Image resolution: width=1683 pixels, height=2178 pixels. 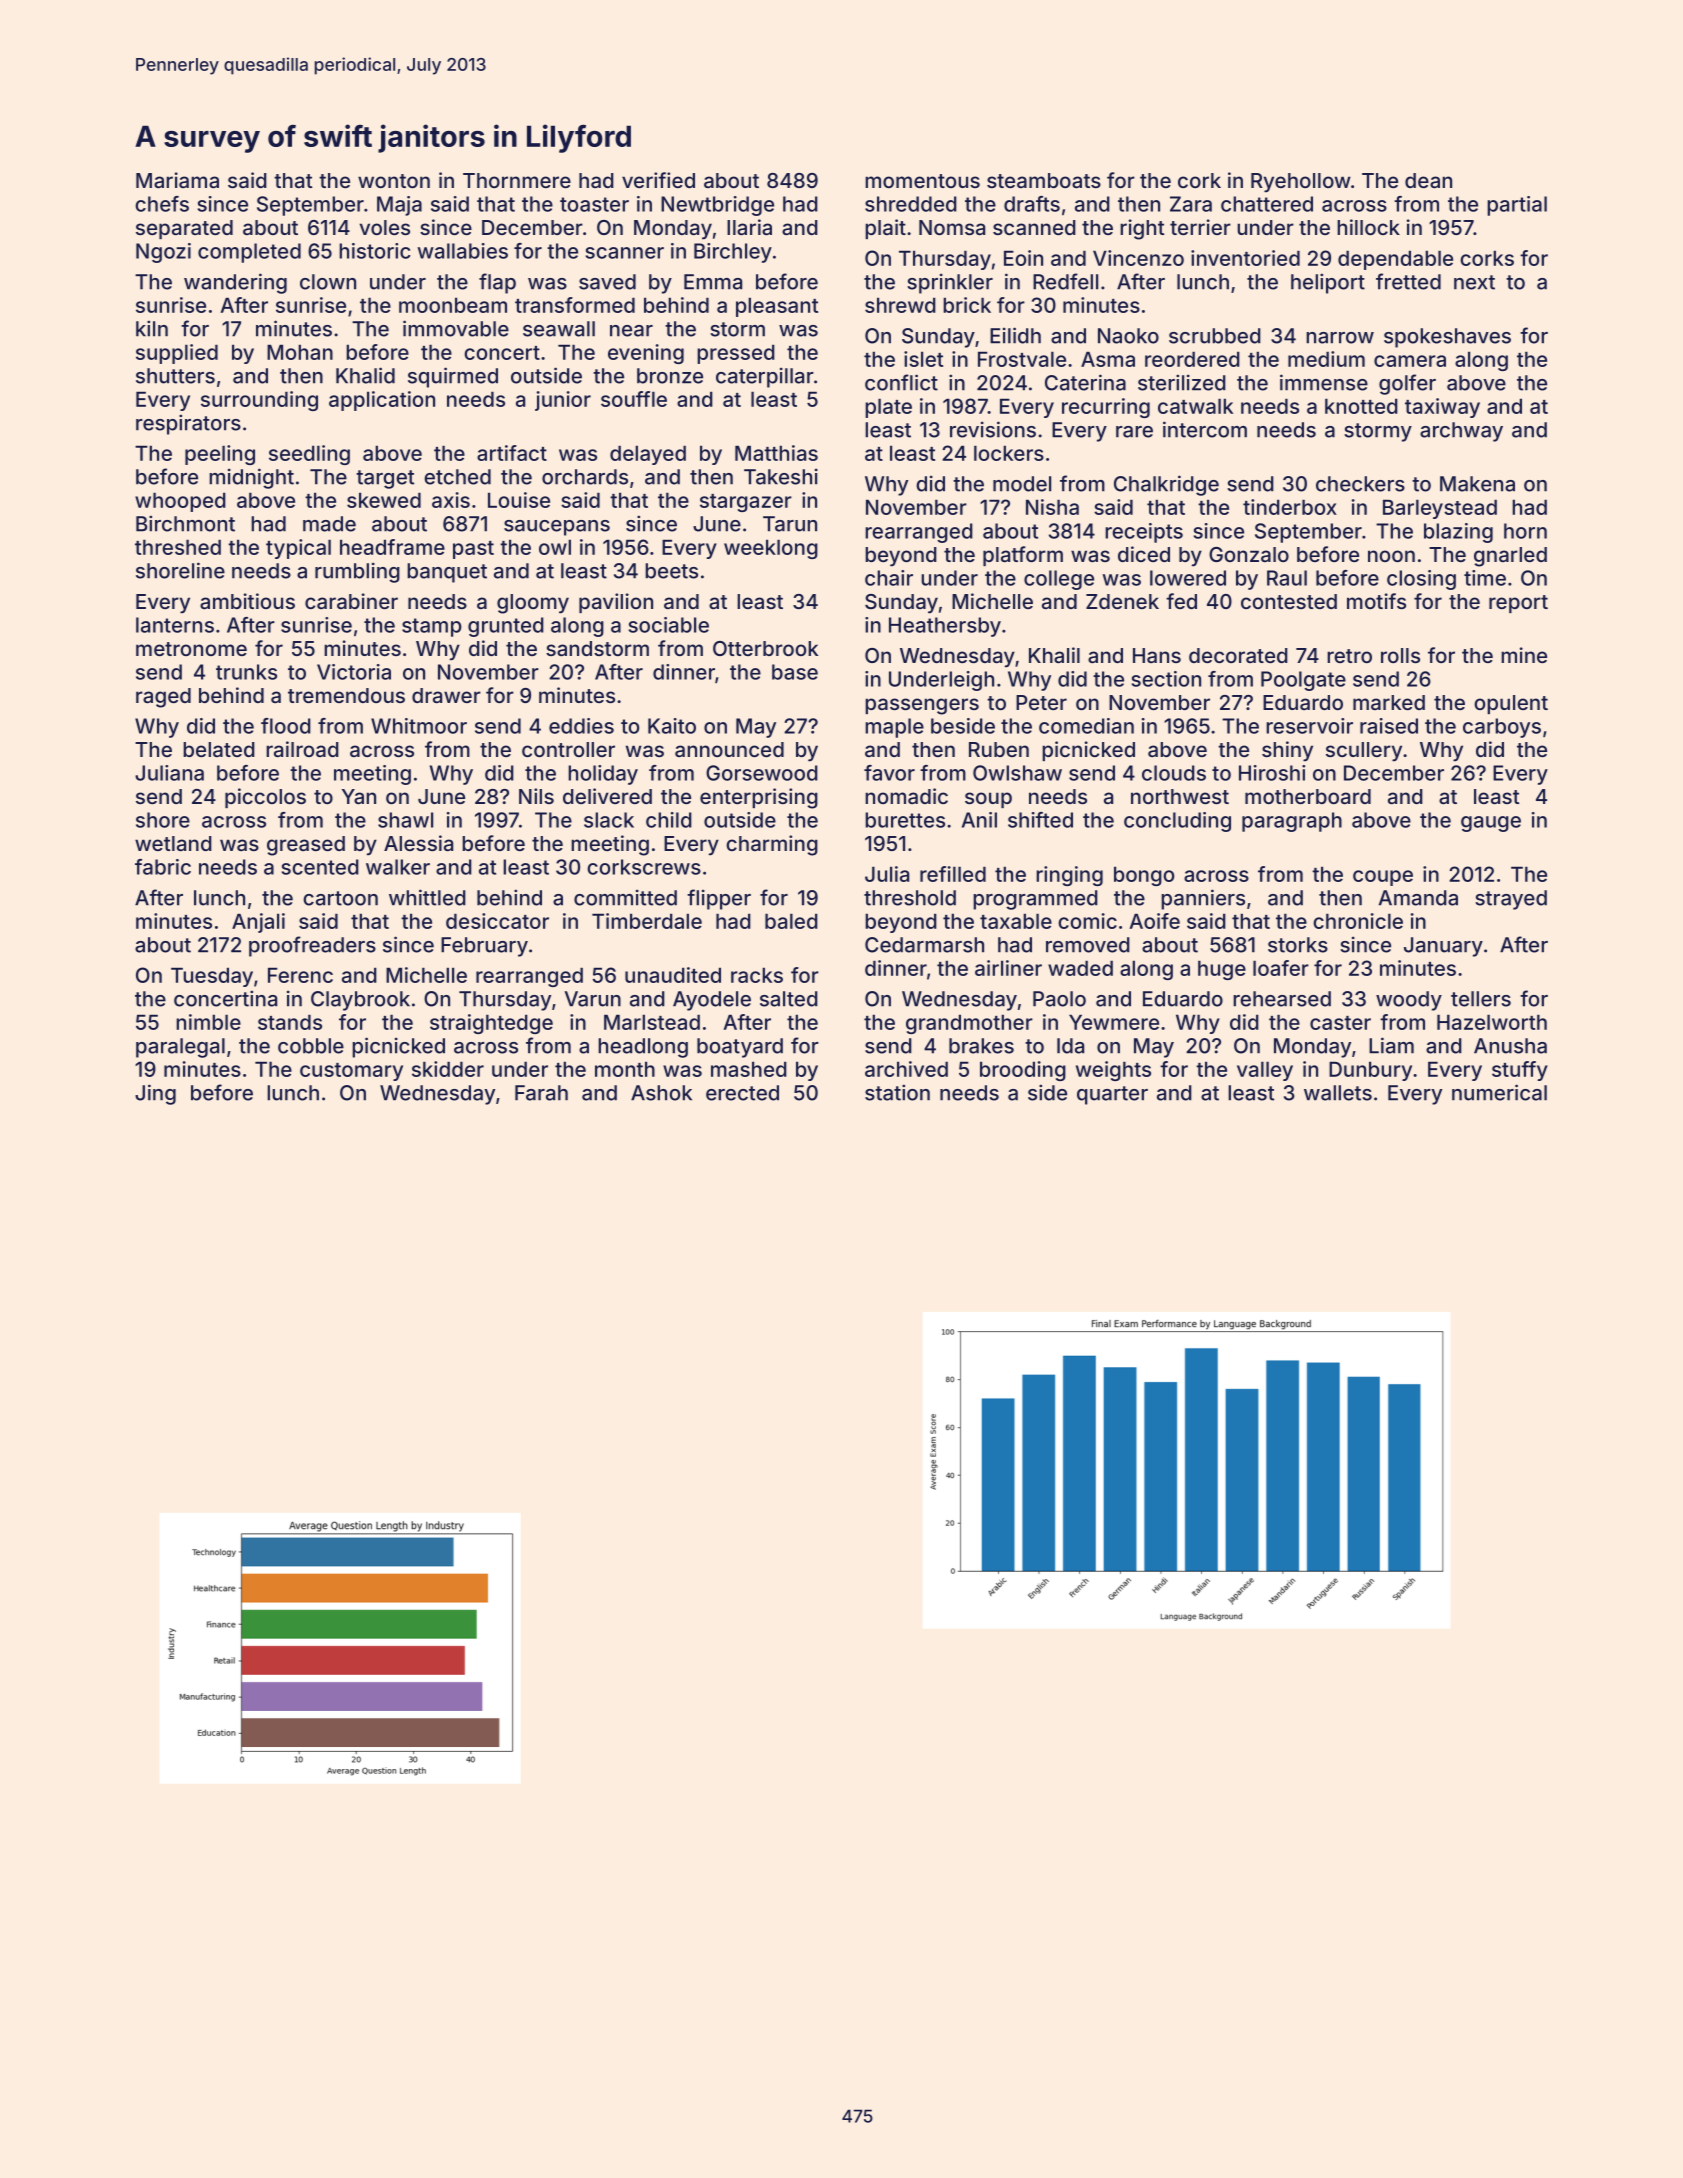 I want to click on bongo, so click(x=1144, y=876).
